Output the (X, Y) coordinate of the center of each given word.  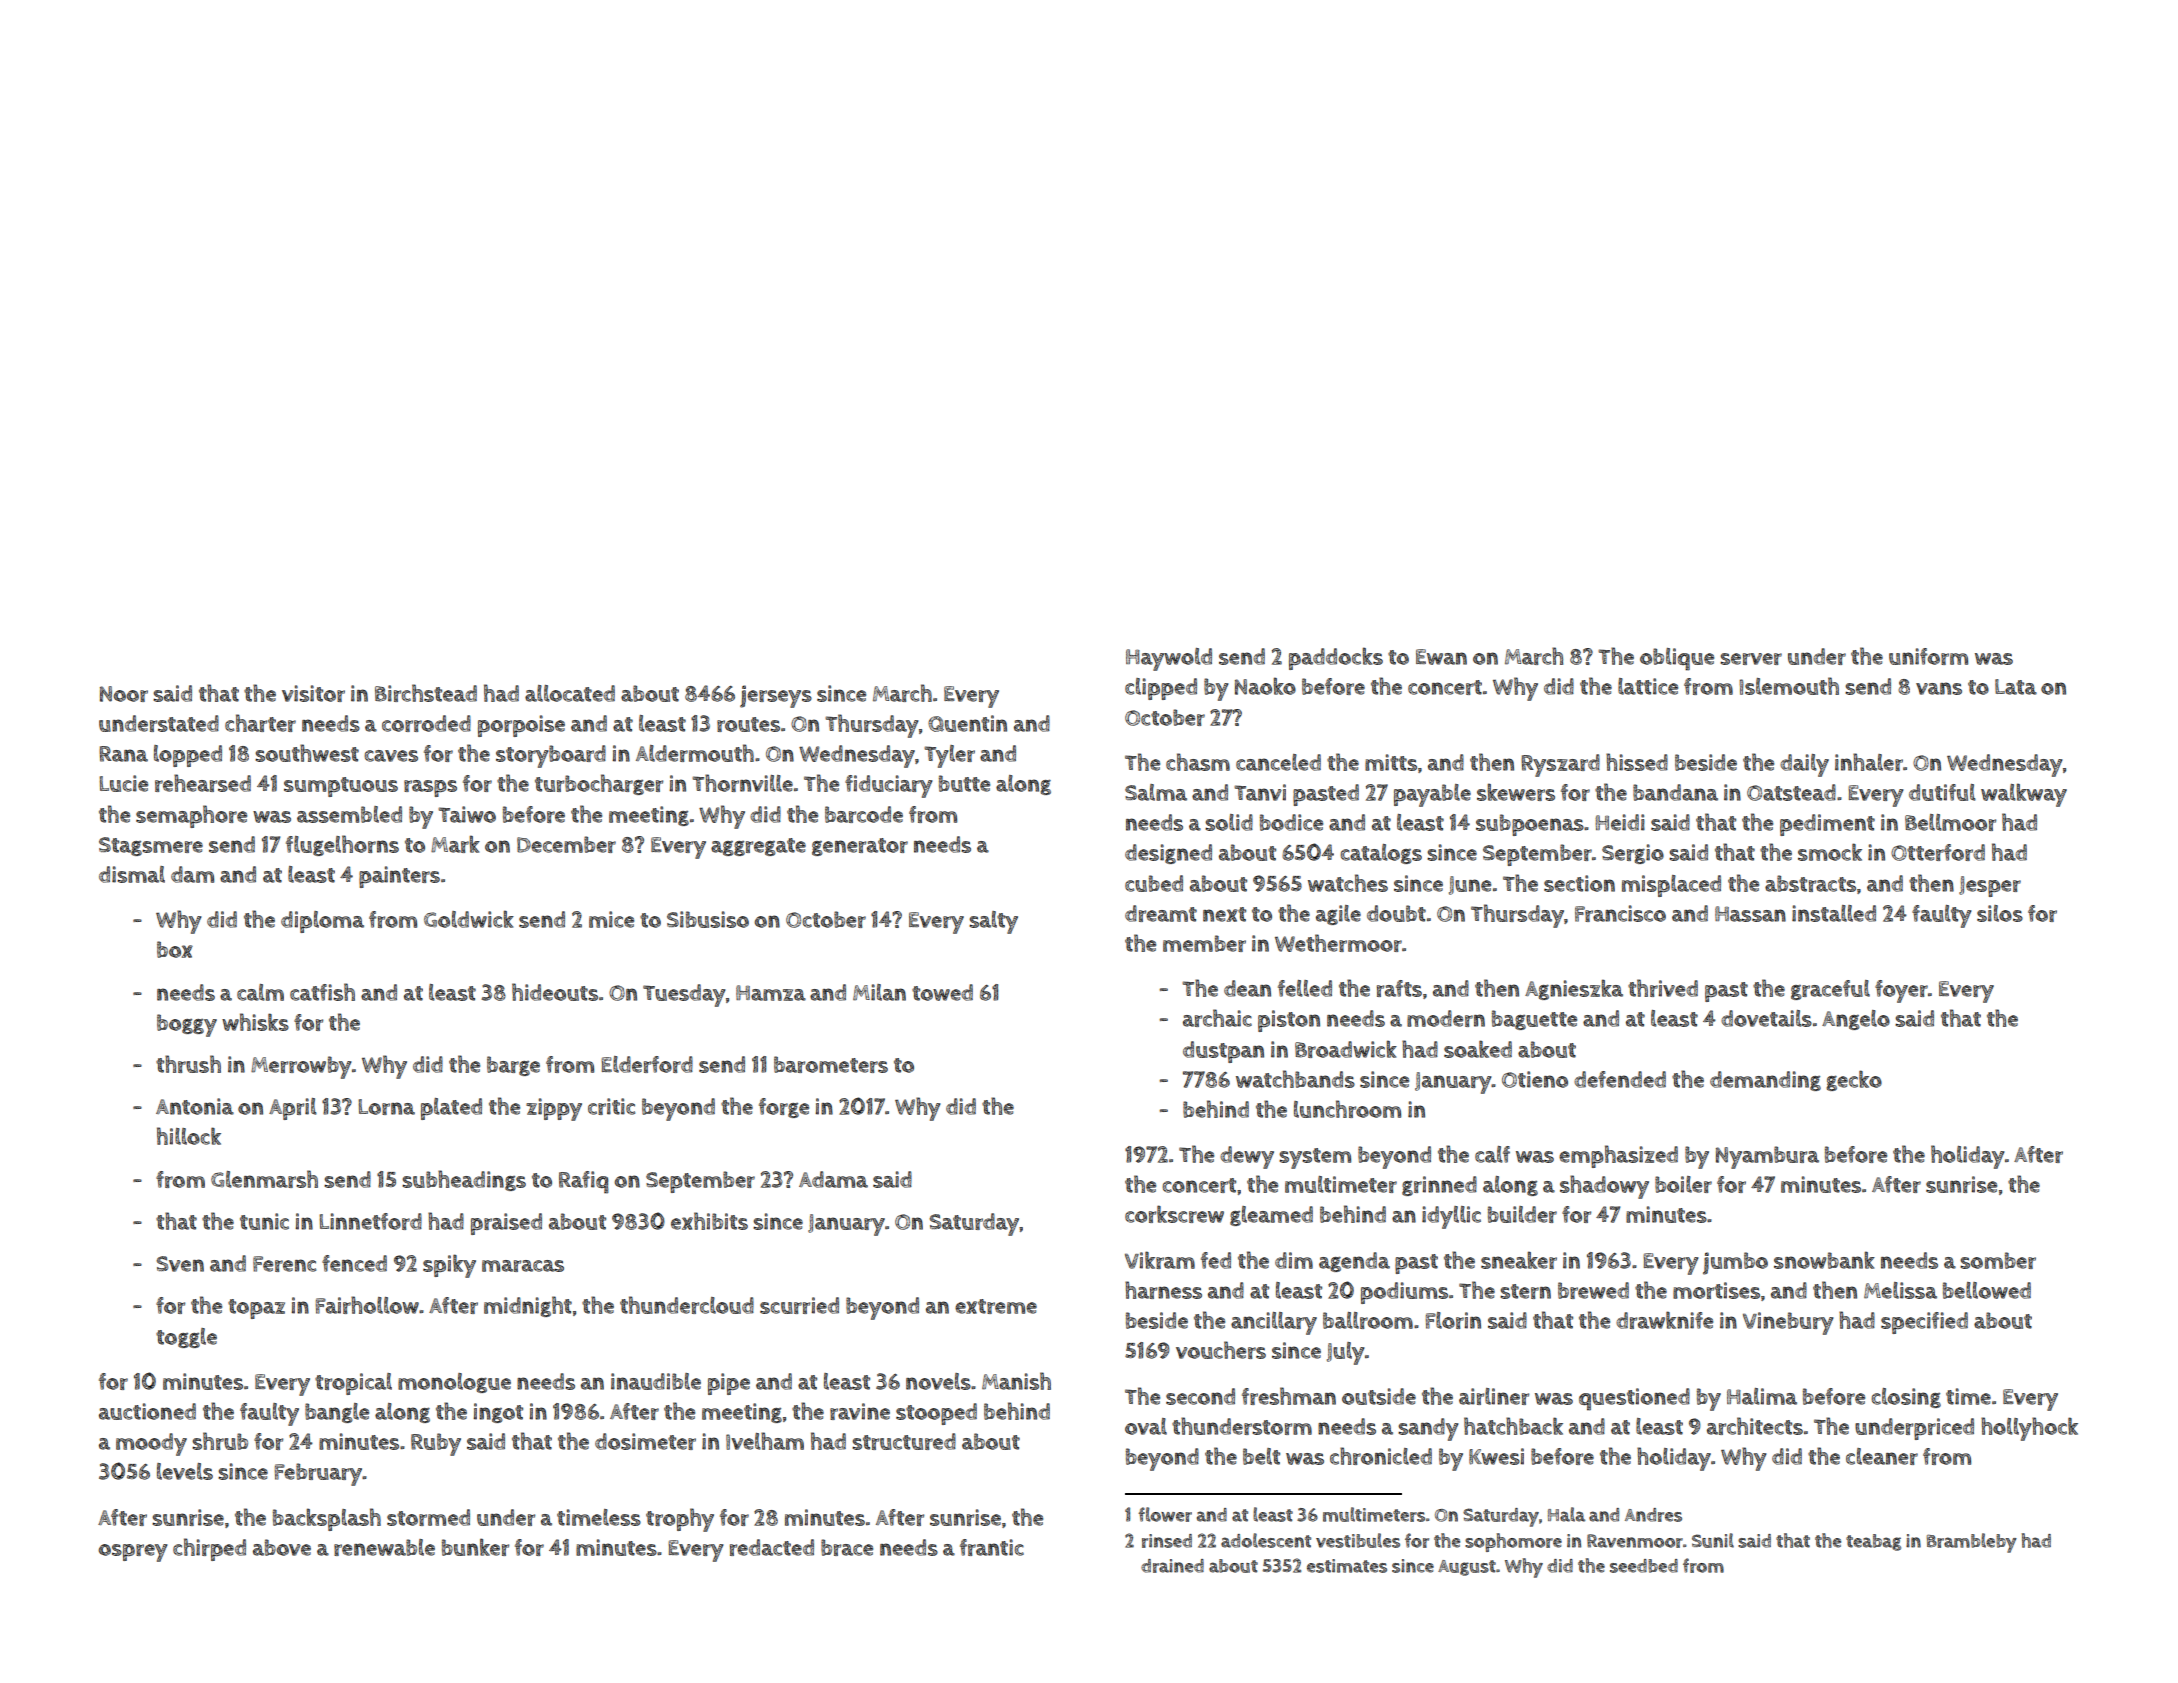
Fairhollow (367, 1305)
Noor (124, 694)
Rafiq (584, 1182)
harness (1163, 1290)
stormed (428, 1517)
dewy (1247, 1157)
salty (993, 922)
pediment (1827, 825)
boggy (187, 1025)
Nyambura (1767, 1157)
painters (399, 877)
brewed (1593, 1290)
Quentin (967, 723)
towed (942, 992)
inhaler (1869, 762)
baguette (1534, 1020)
